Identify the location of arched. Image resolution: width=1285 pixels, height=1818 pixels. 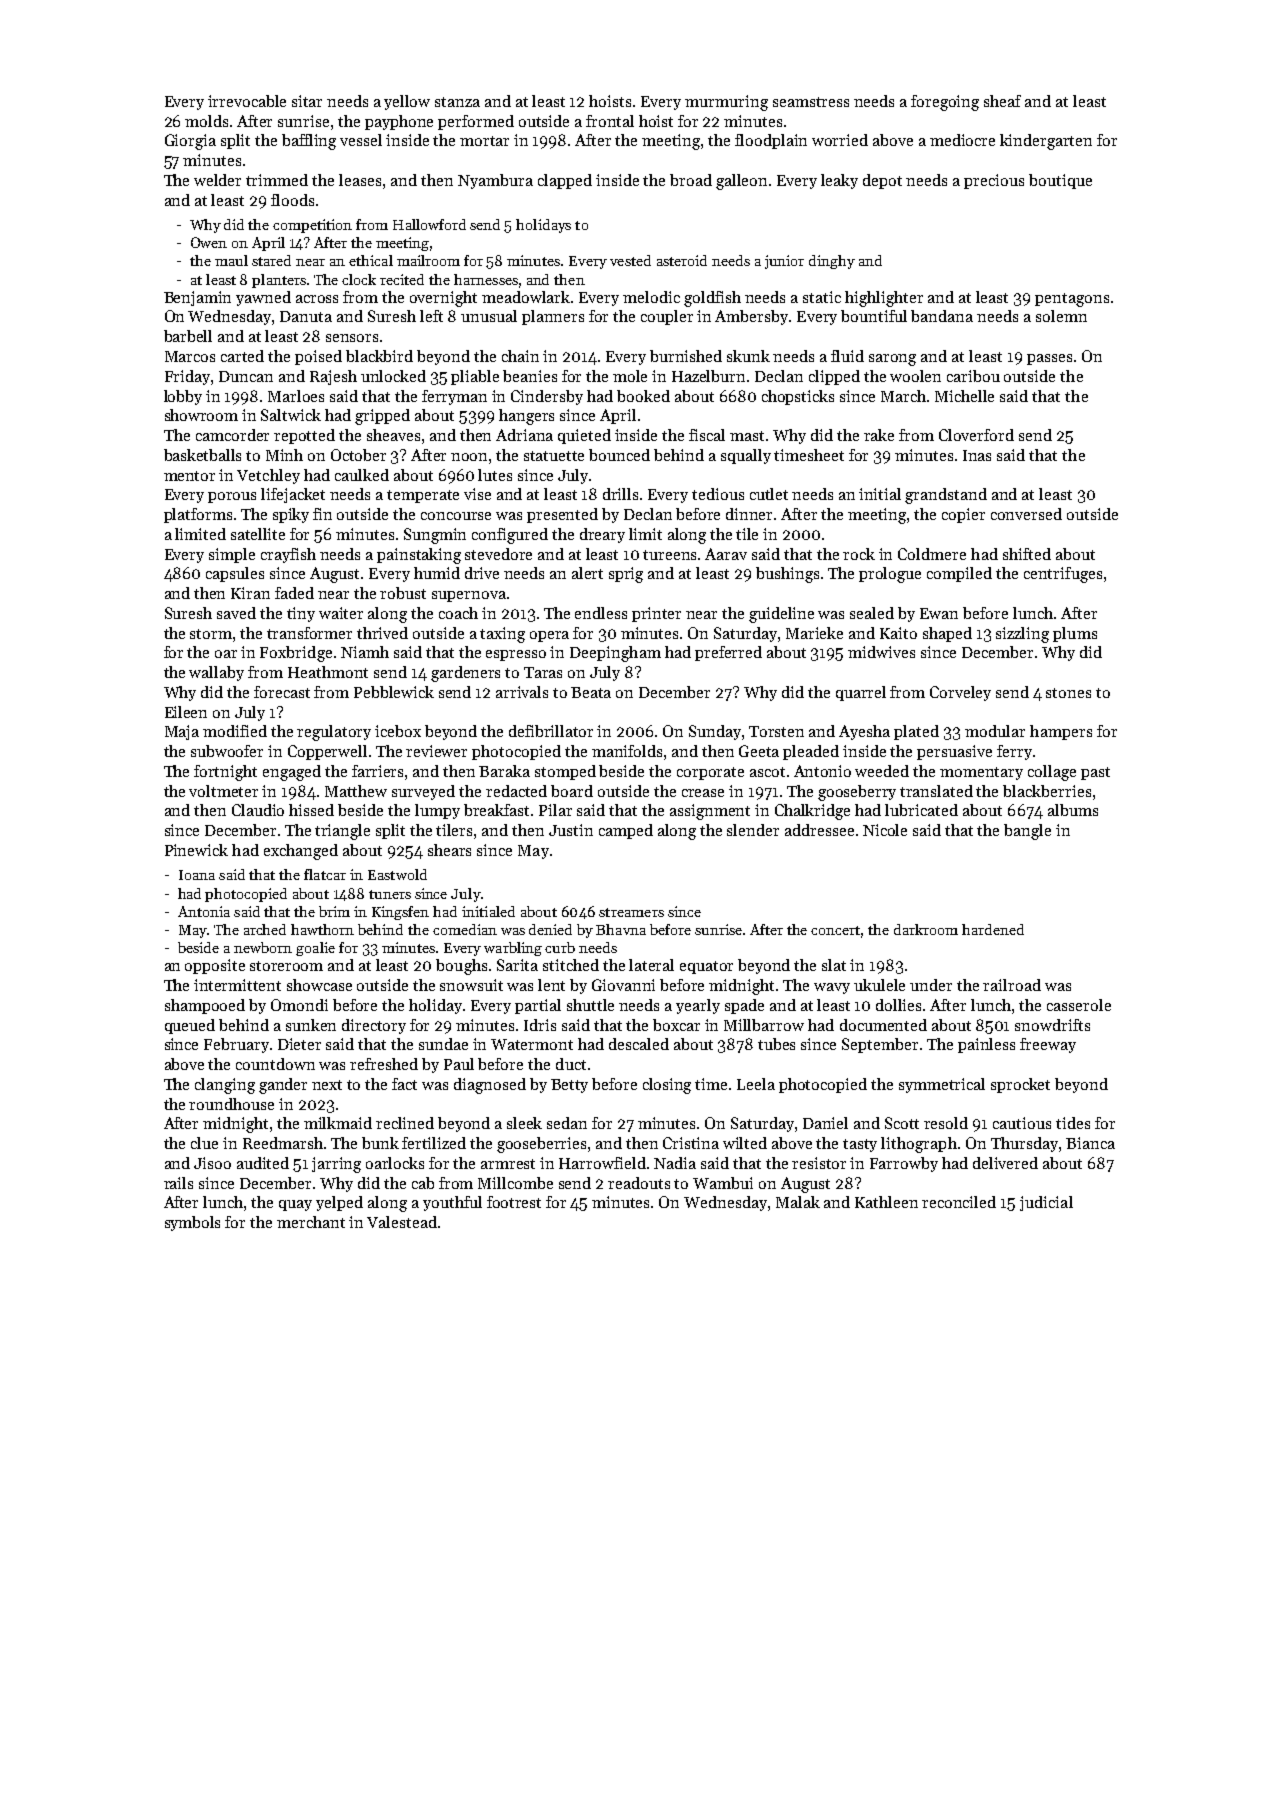
(265, 929).
